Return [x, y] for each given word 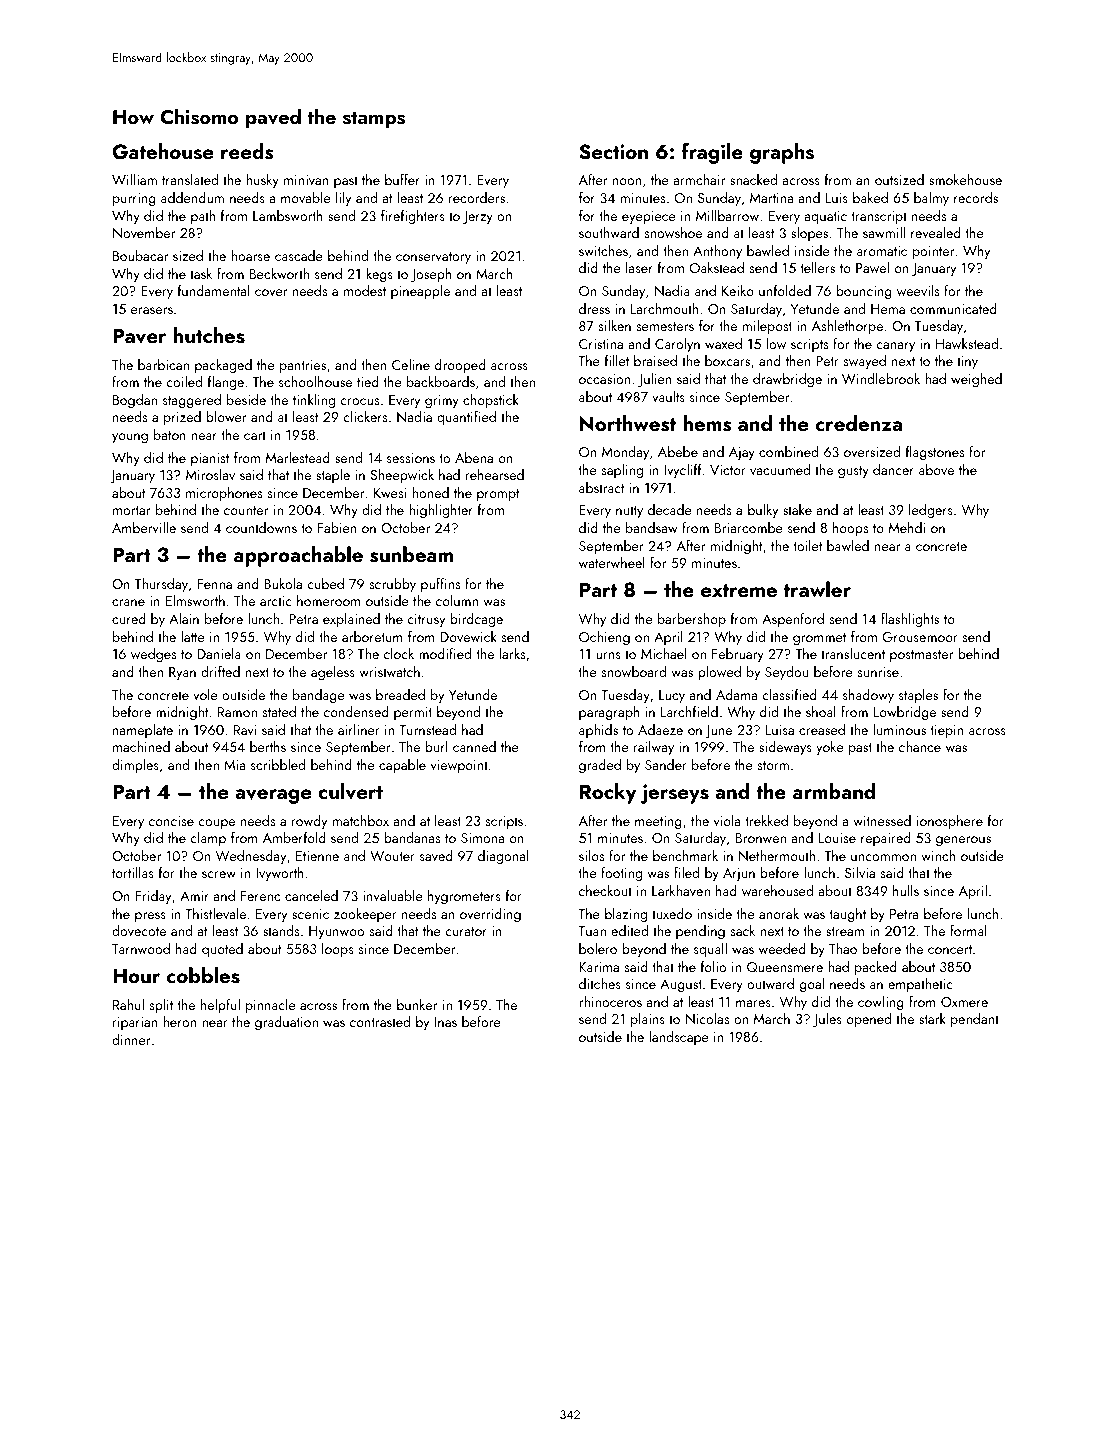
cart [255, 435]
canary [895, 347]
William [134, 179]
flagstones [935, 453]
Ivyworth [280, 874]
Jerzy [478, 217]
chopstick [491, 401]
